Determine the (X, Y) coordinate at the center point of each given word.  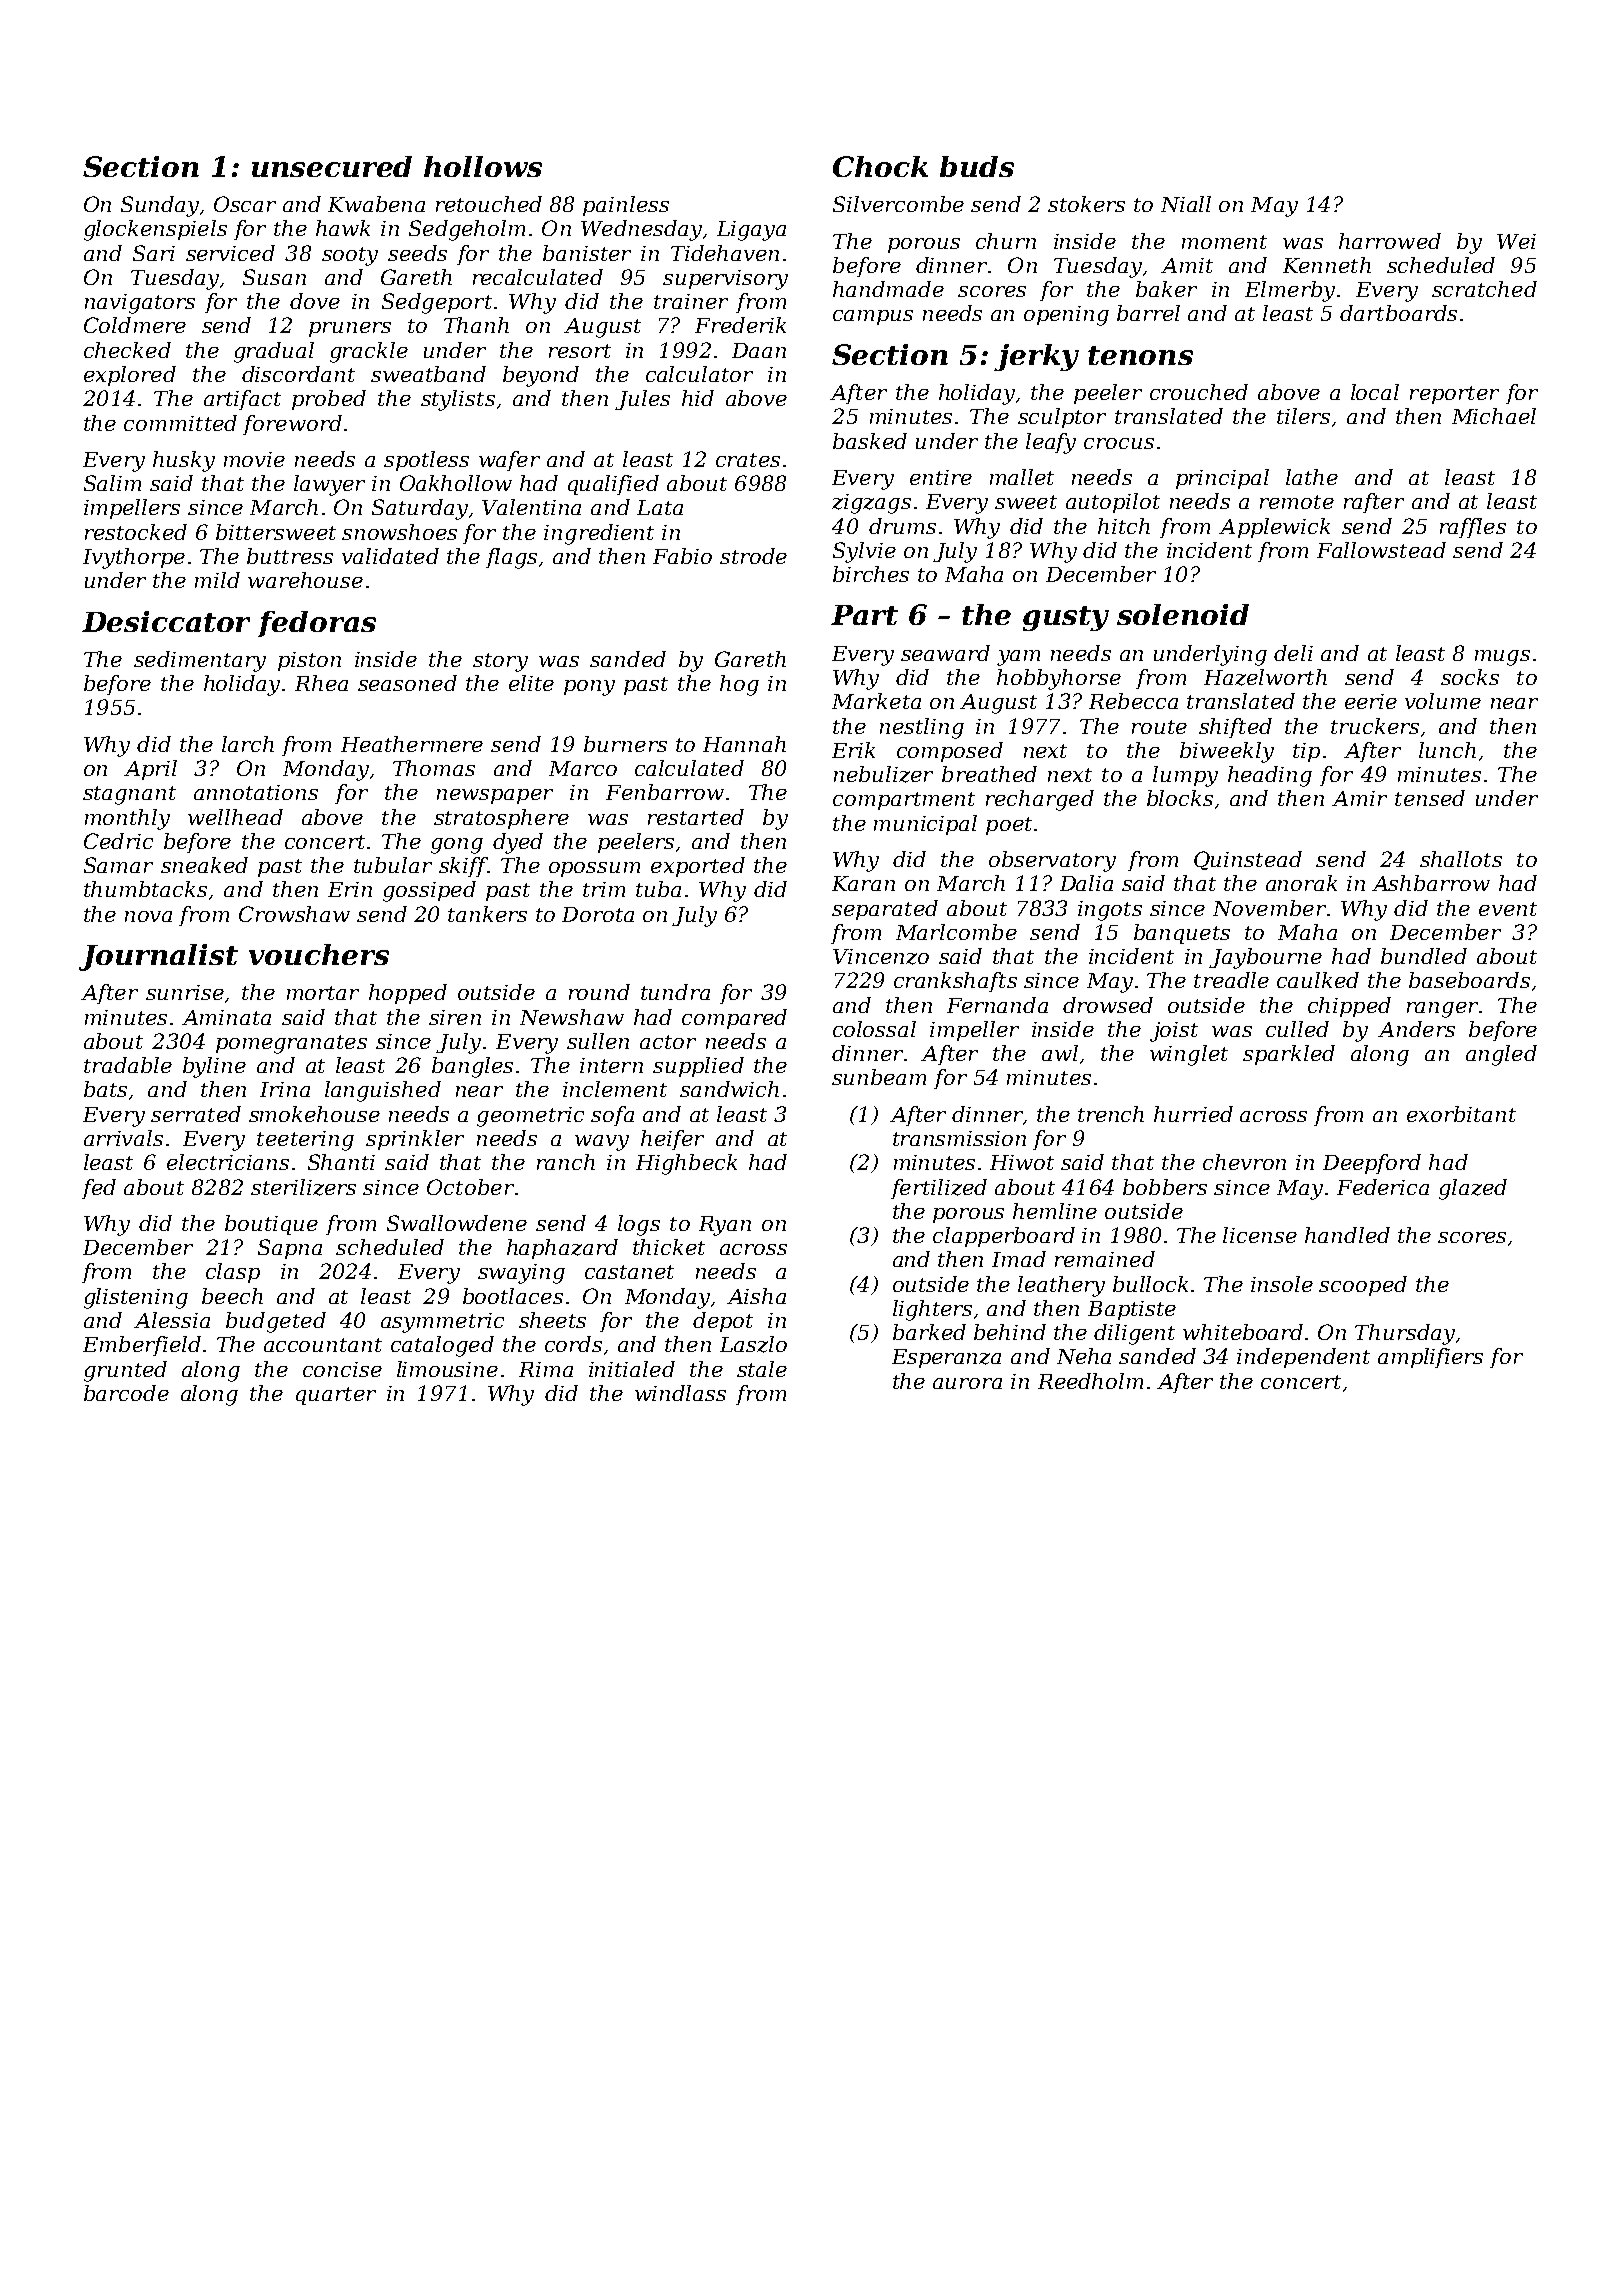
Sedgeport (437, 303)
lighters (932, 1310)
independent (1303, 1358)
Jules (642, 400)
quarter (336, 1396)
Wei (1516, 241)
